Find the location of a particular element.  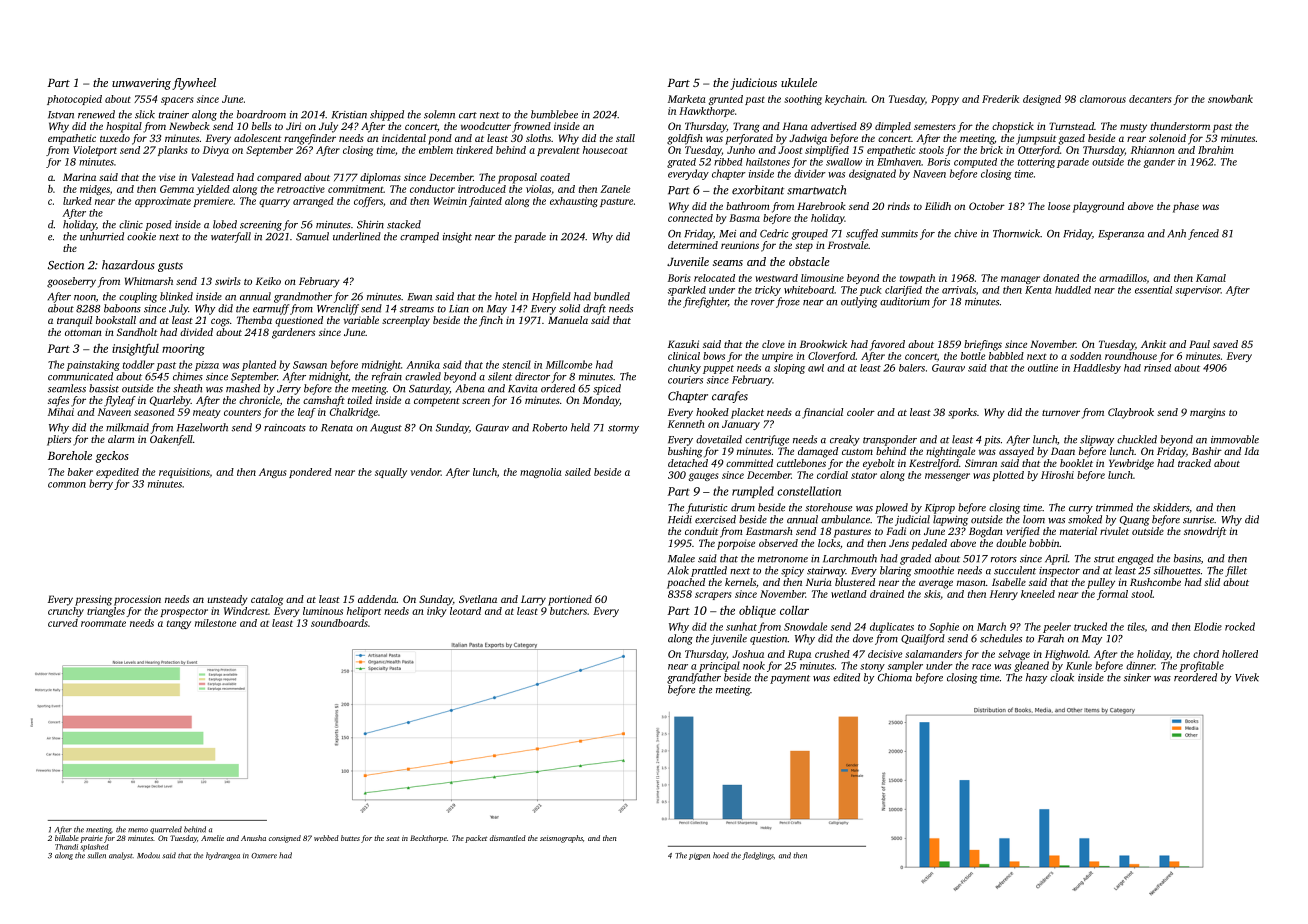

clamorous is located at coordinates (1103, 99).
